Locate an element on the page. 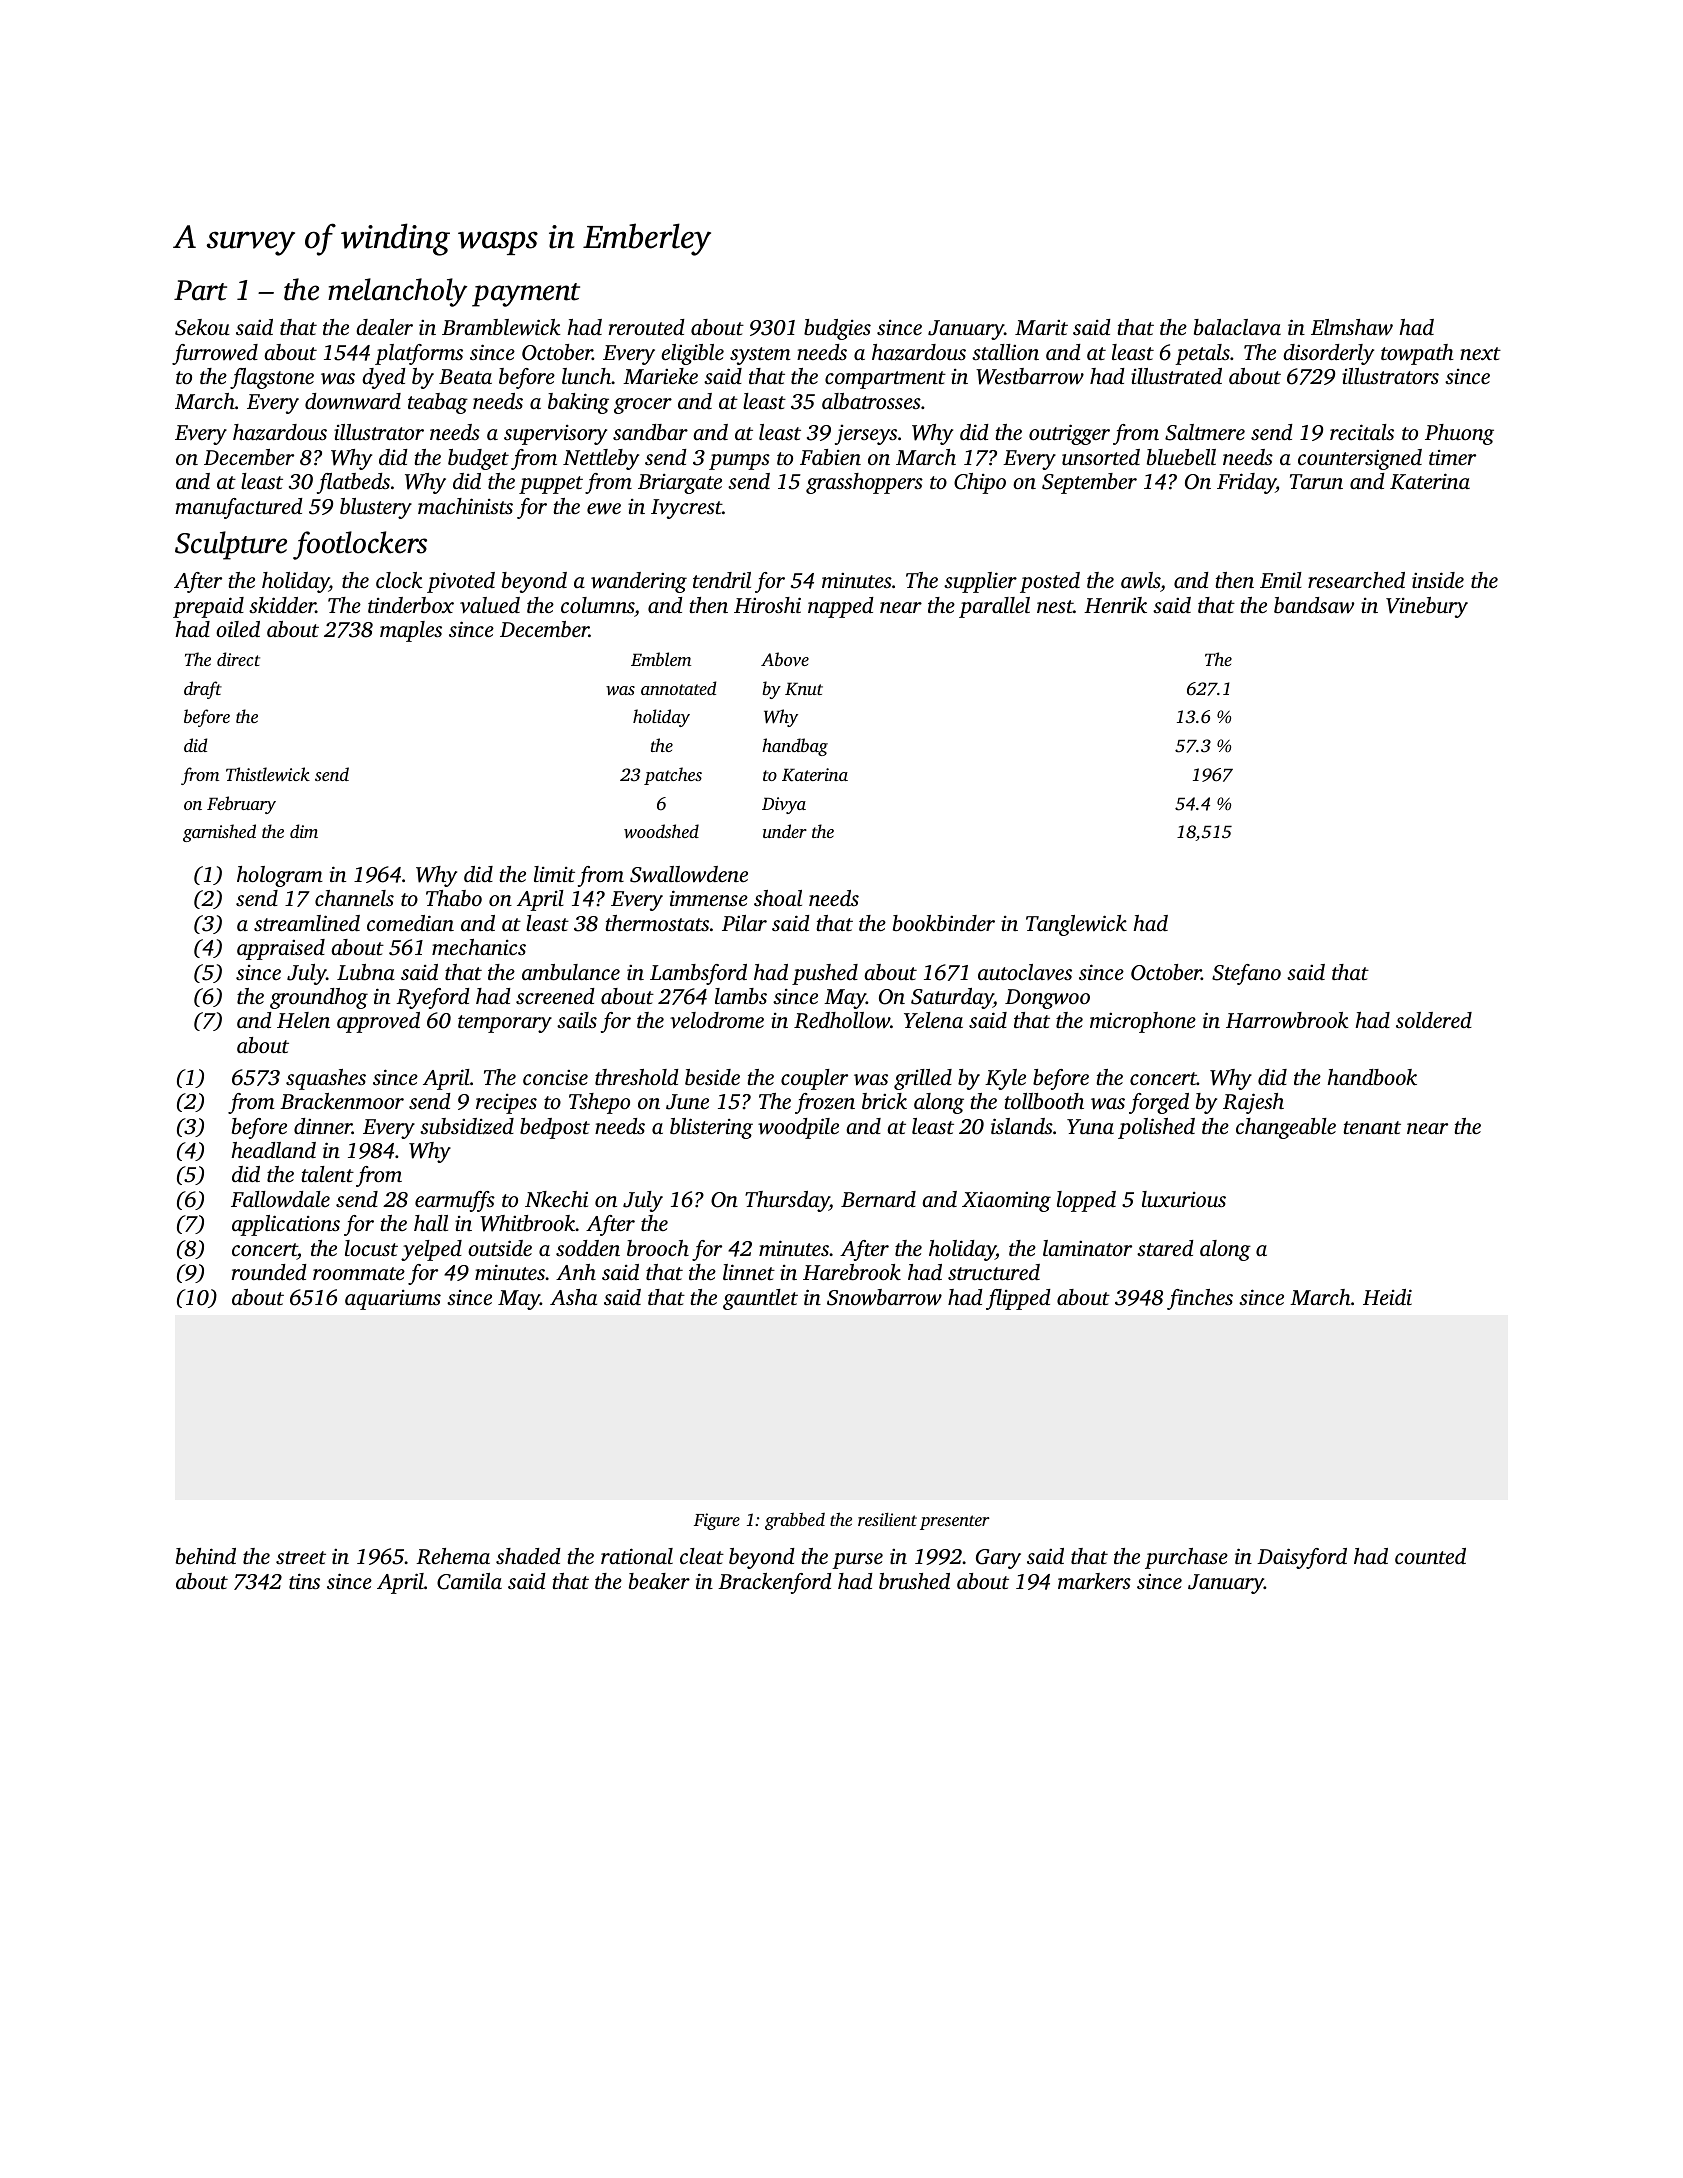  Knut is located at coordinates (804, 689).
